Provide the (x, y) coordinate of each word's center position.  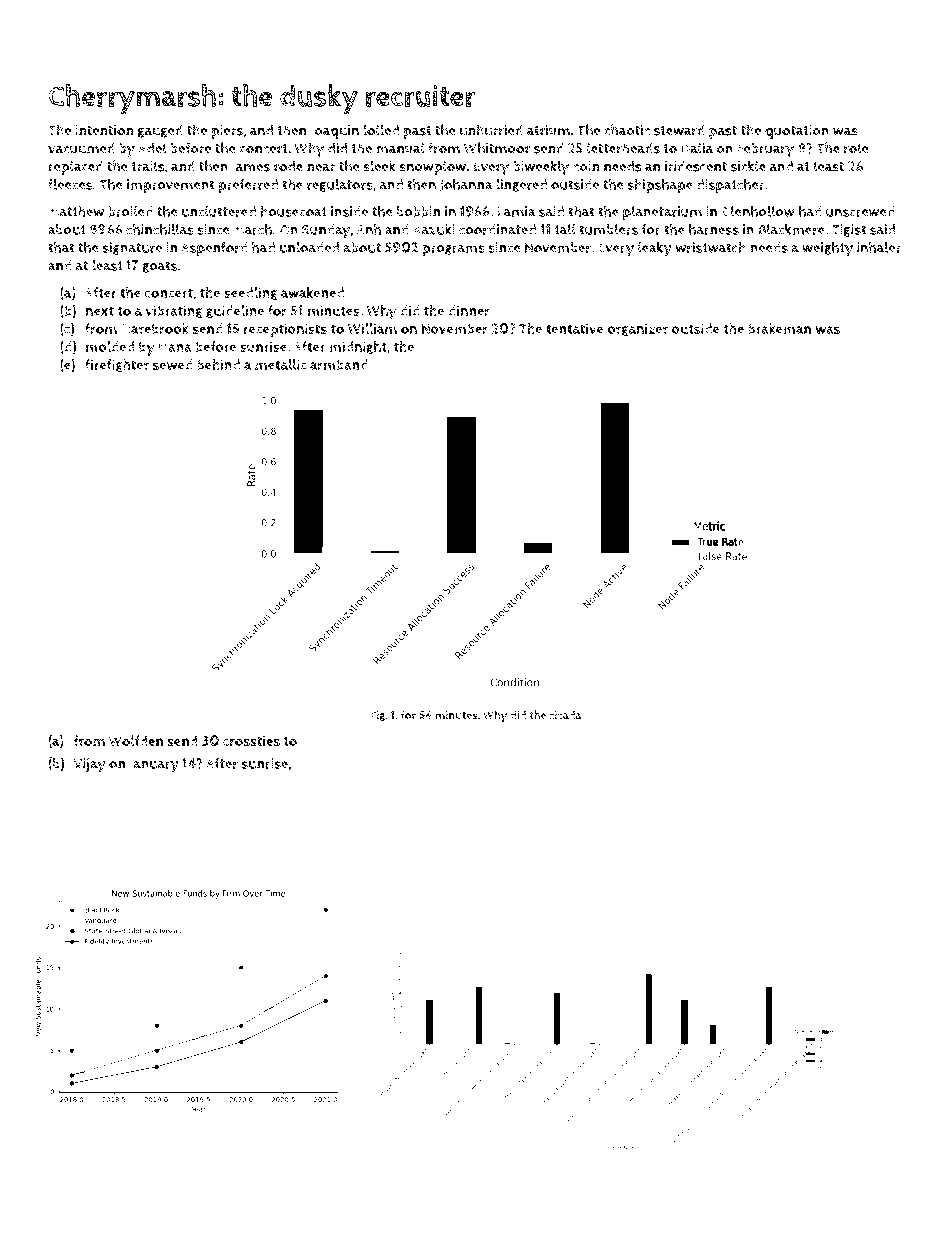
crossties (251, 741)
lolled (381, 130)
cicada (565, 715)
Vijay (89, 765)
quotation (797, 132)
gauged (160, 131)
